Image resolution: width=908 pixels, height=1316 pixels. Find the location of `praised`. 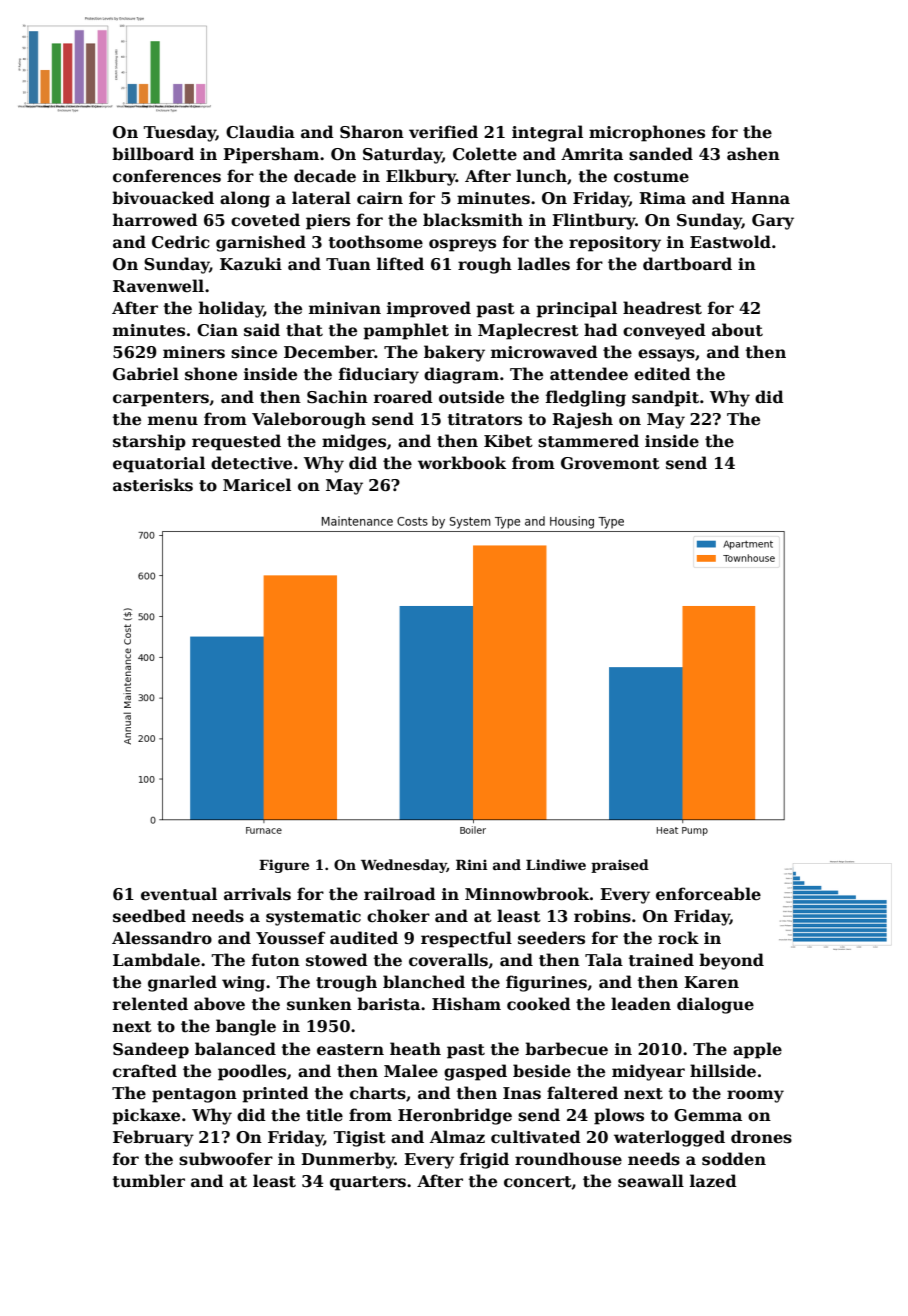

praised is located at coordinates (620, 866).
